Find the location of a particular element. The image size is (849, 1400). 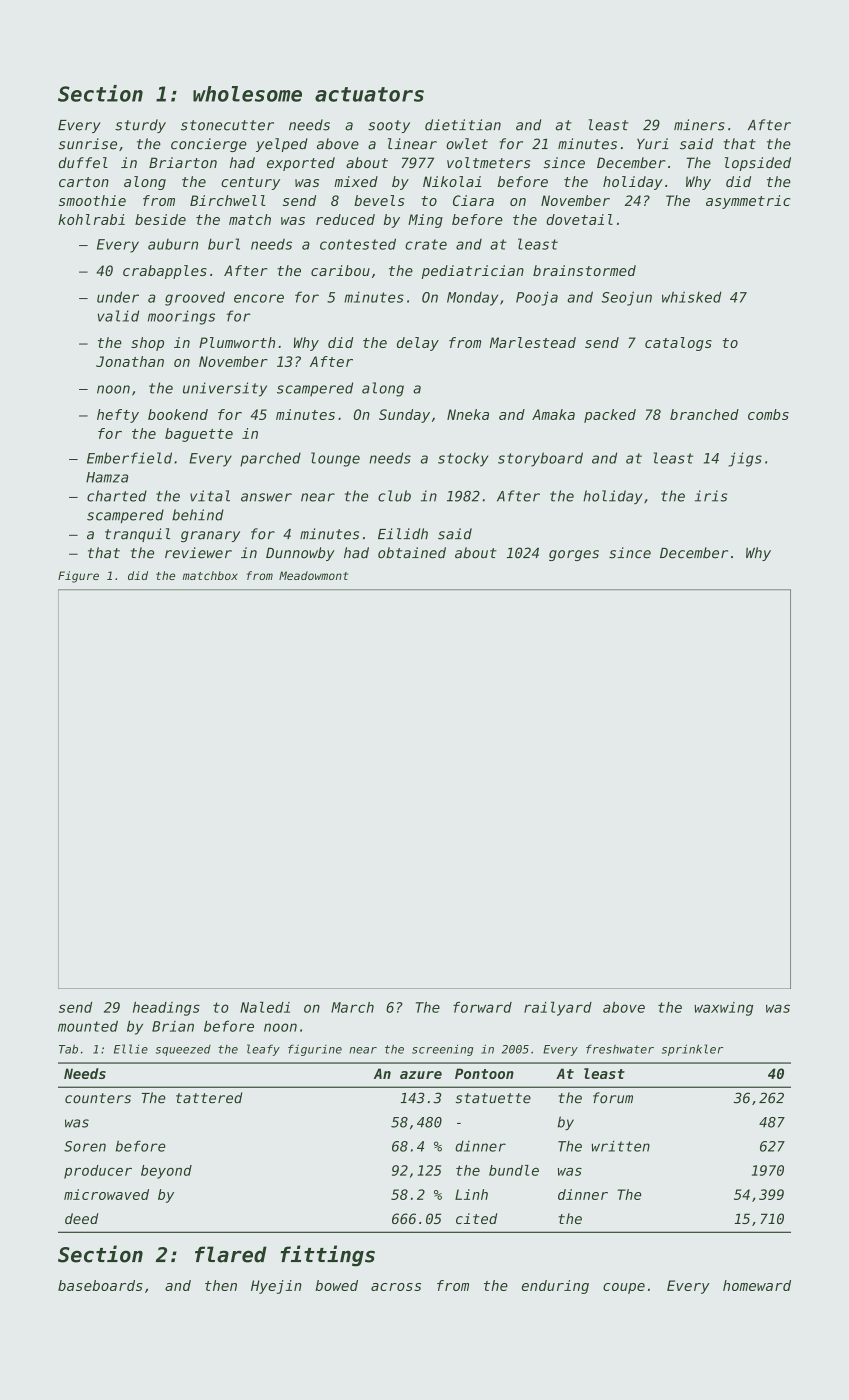

whisked is located at coordinates (691, 297).
